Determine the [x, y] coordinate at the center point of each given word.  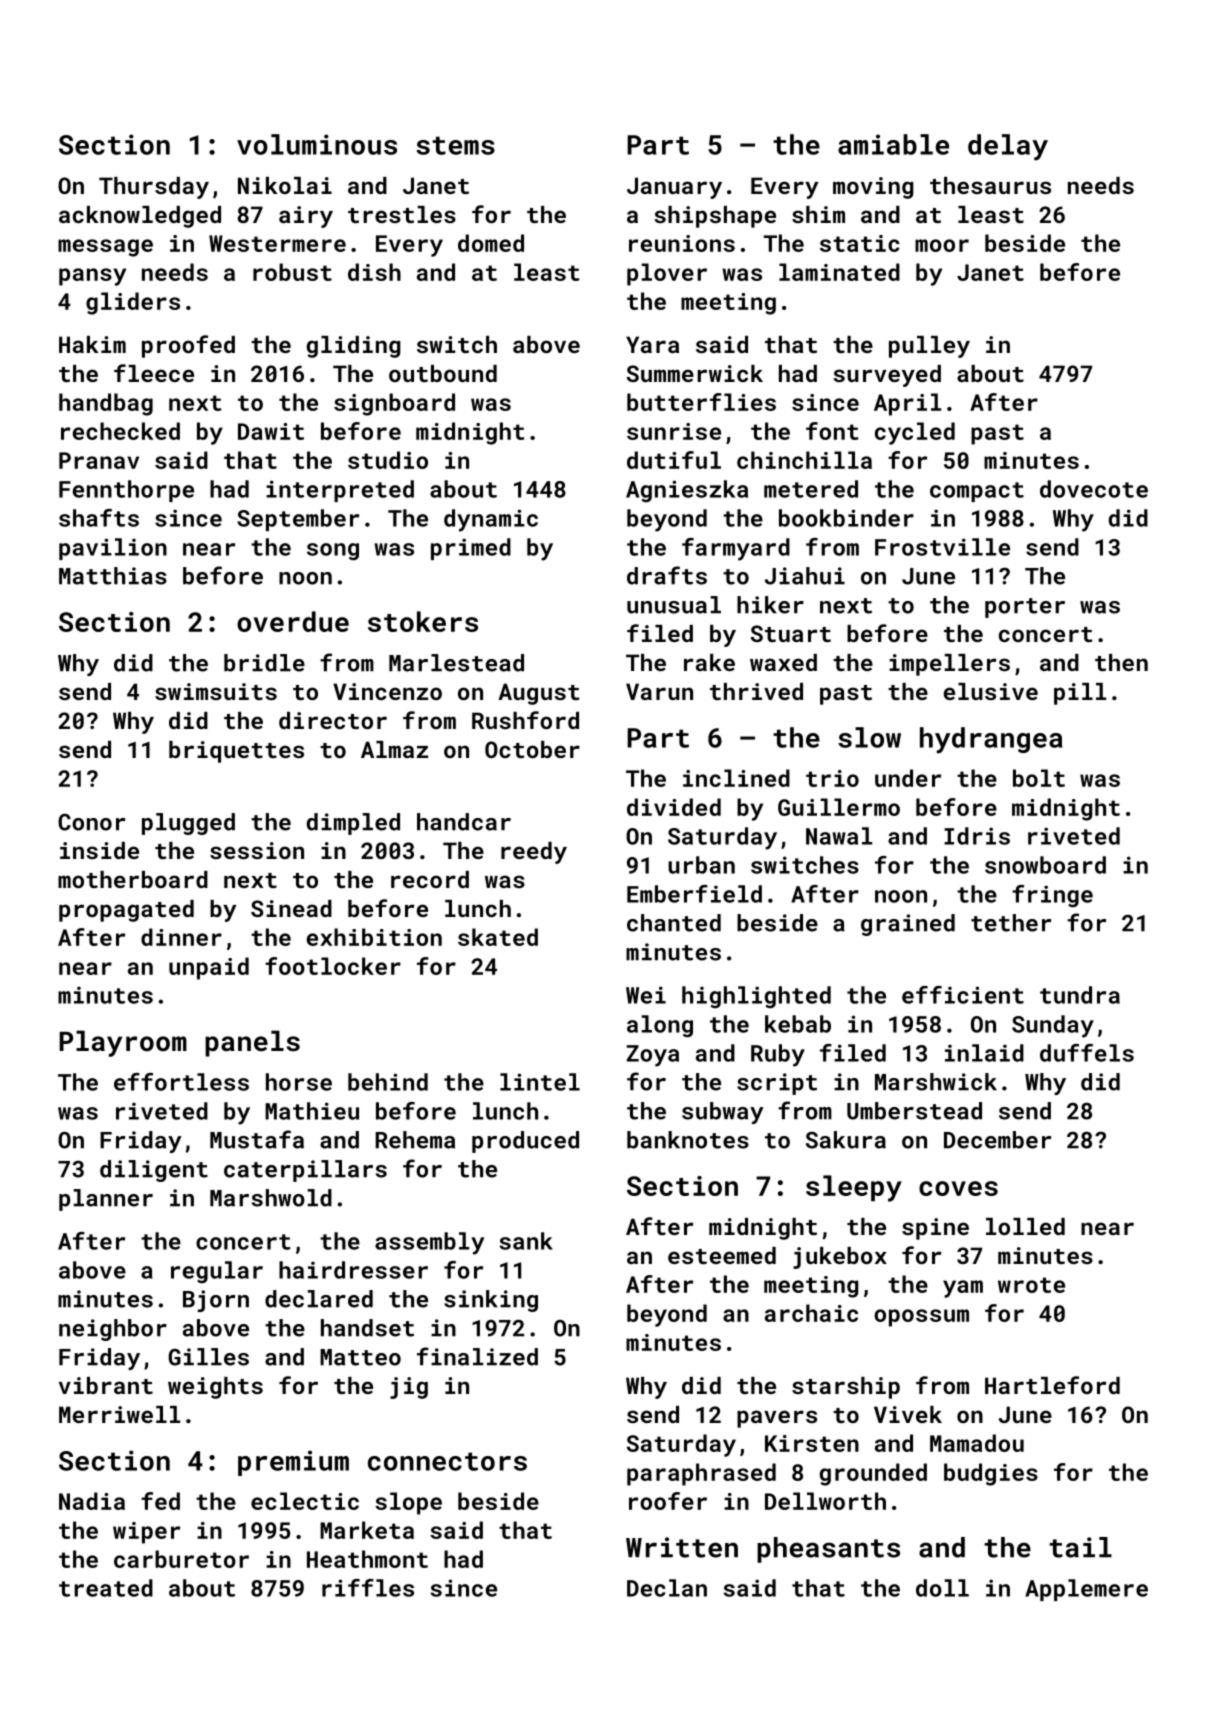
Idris [977, 836]
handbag [106, 404]
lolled [1025, 1226]
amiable [893, 144]
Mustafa [257, 1139]
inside [99, 850]
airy [306, 217]
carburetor [181, 1559]
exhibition [374, 937]
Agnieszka [687, 491]
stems [455, 145]
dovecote [1094, 489]
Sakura [846, 1140]
